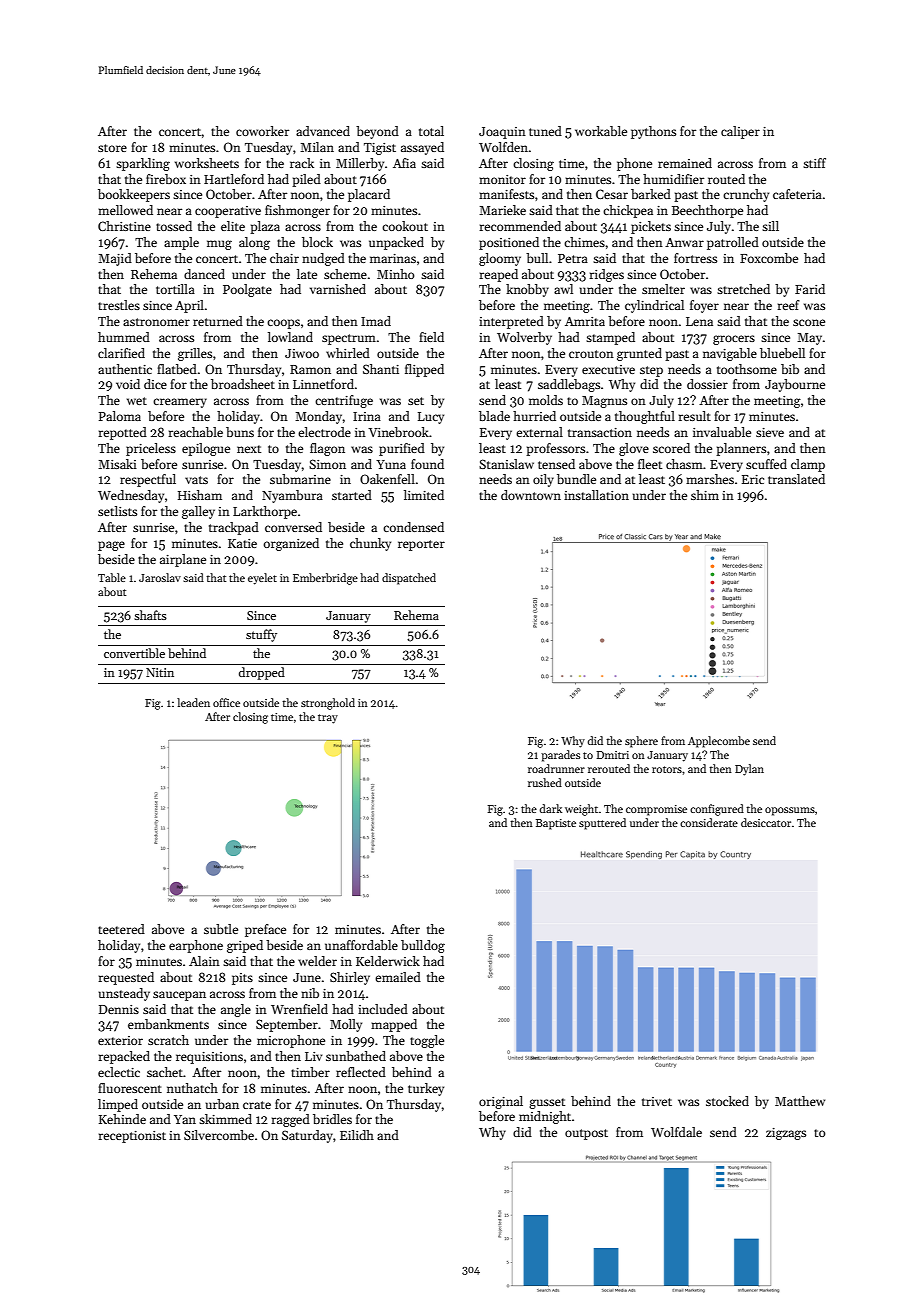 This document has width=924, height=1314. I want to click on Oakenfell, so click(387, 479).
